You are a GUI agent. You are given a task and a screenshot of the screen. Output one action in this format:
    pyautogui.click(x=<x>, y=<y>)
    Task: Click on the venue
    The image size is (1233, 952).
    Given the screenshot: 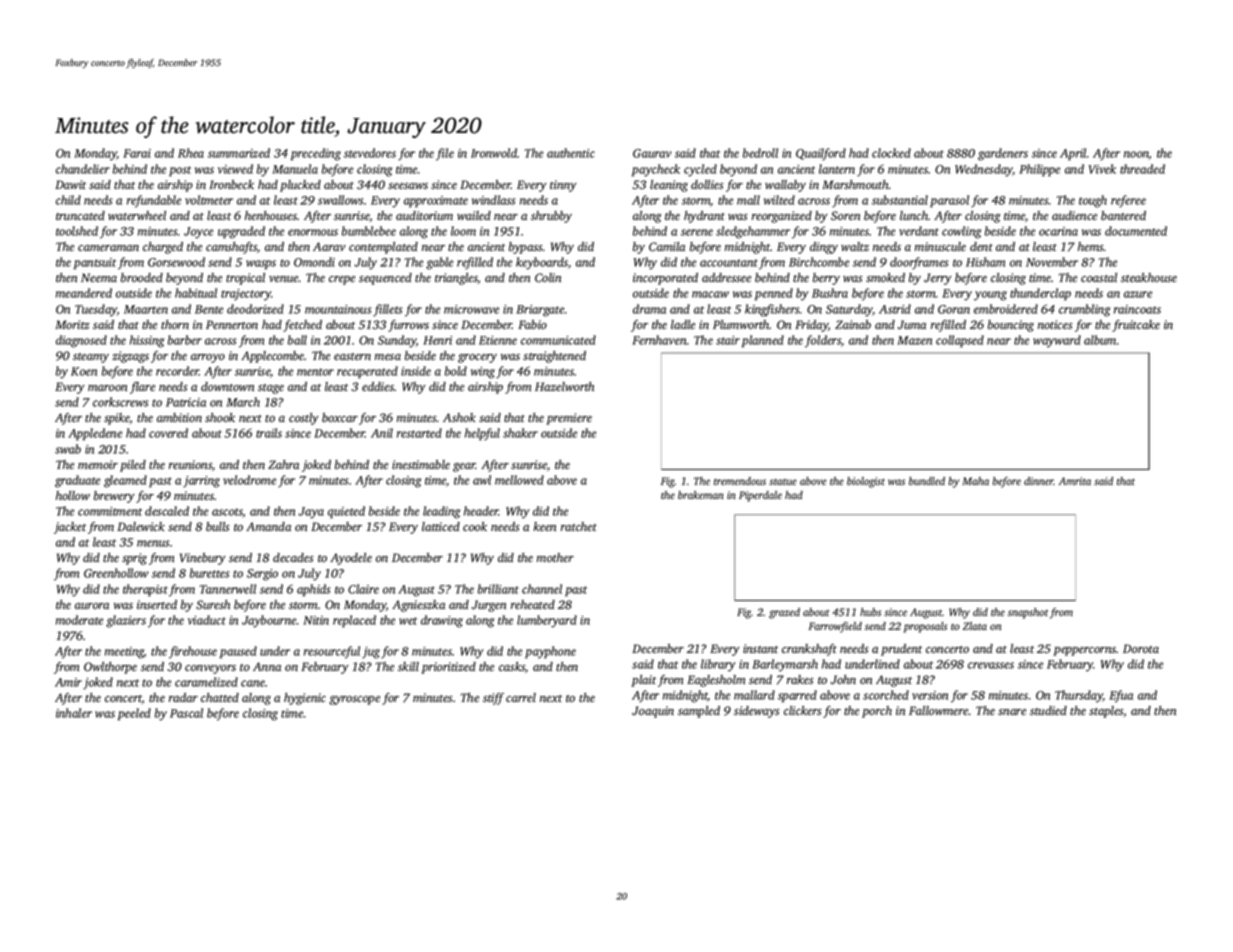 What is the action you would take?
    pyautogui.click(x=283, y=279)
